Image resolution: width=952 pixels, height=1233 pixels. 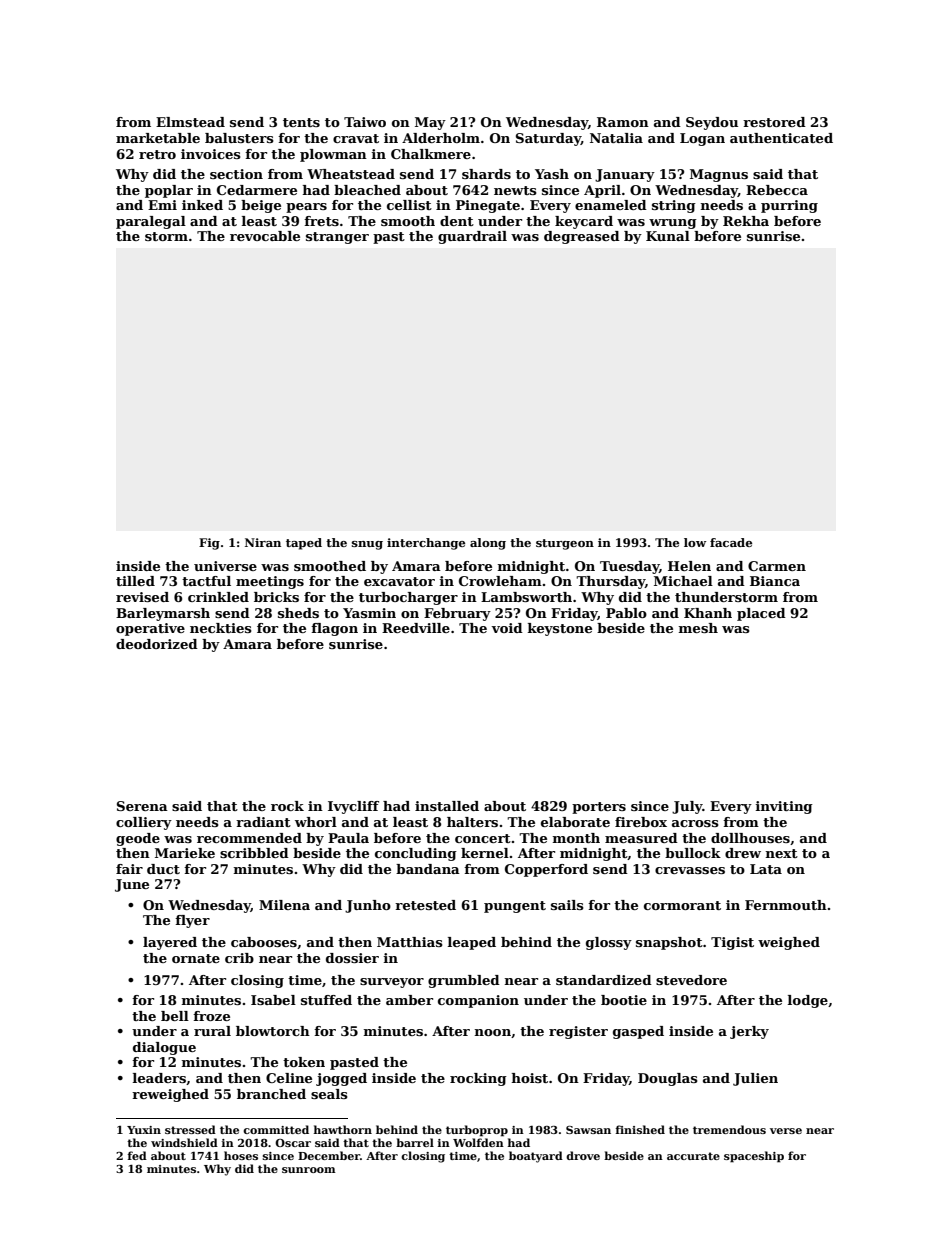 What do you see at coordinates (316, 822) in the image?
I see `whorl` at bounding box center [316, 822].
